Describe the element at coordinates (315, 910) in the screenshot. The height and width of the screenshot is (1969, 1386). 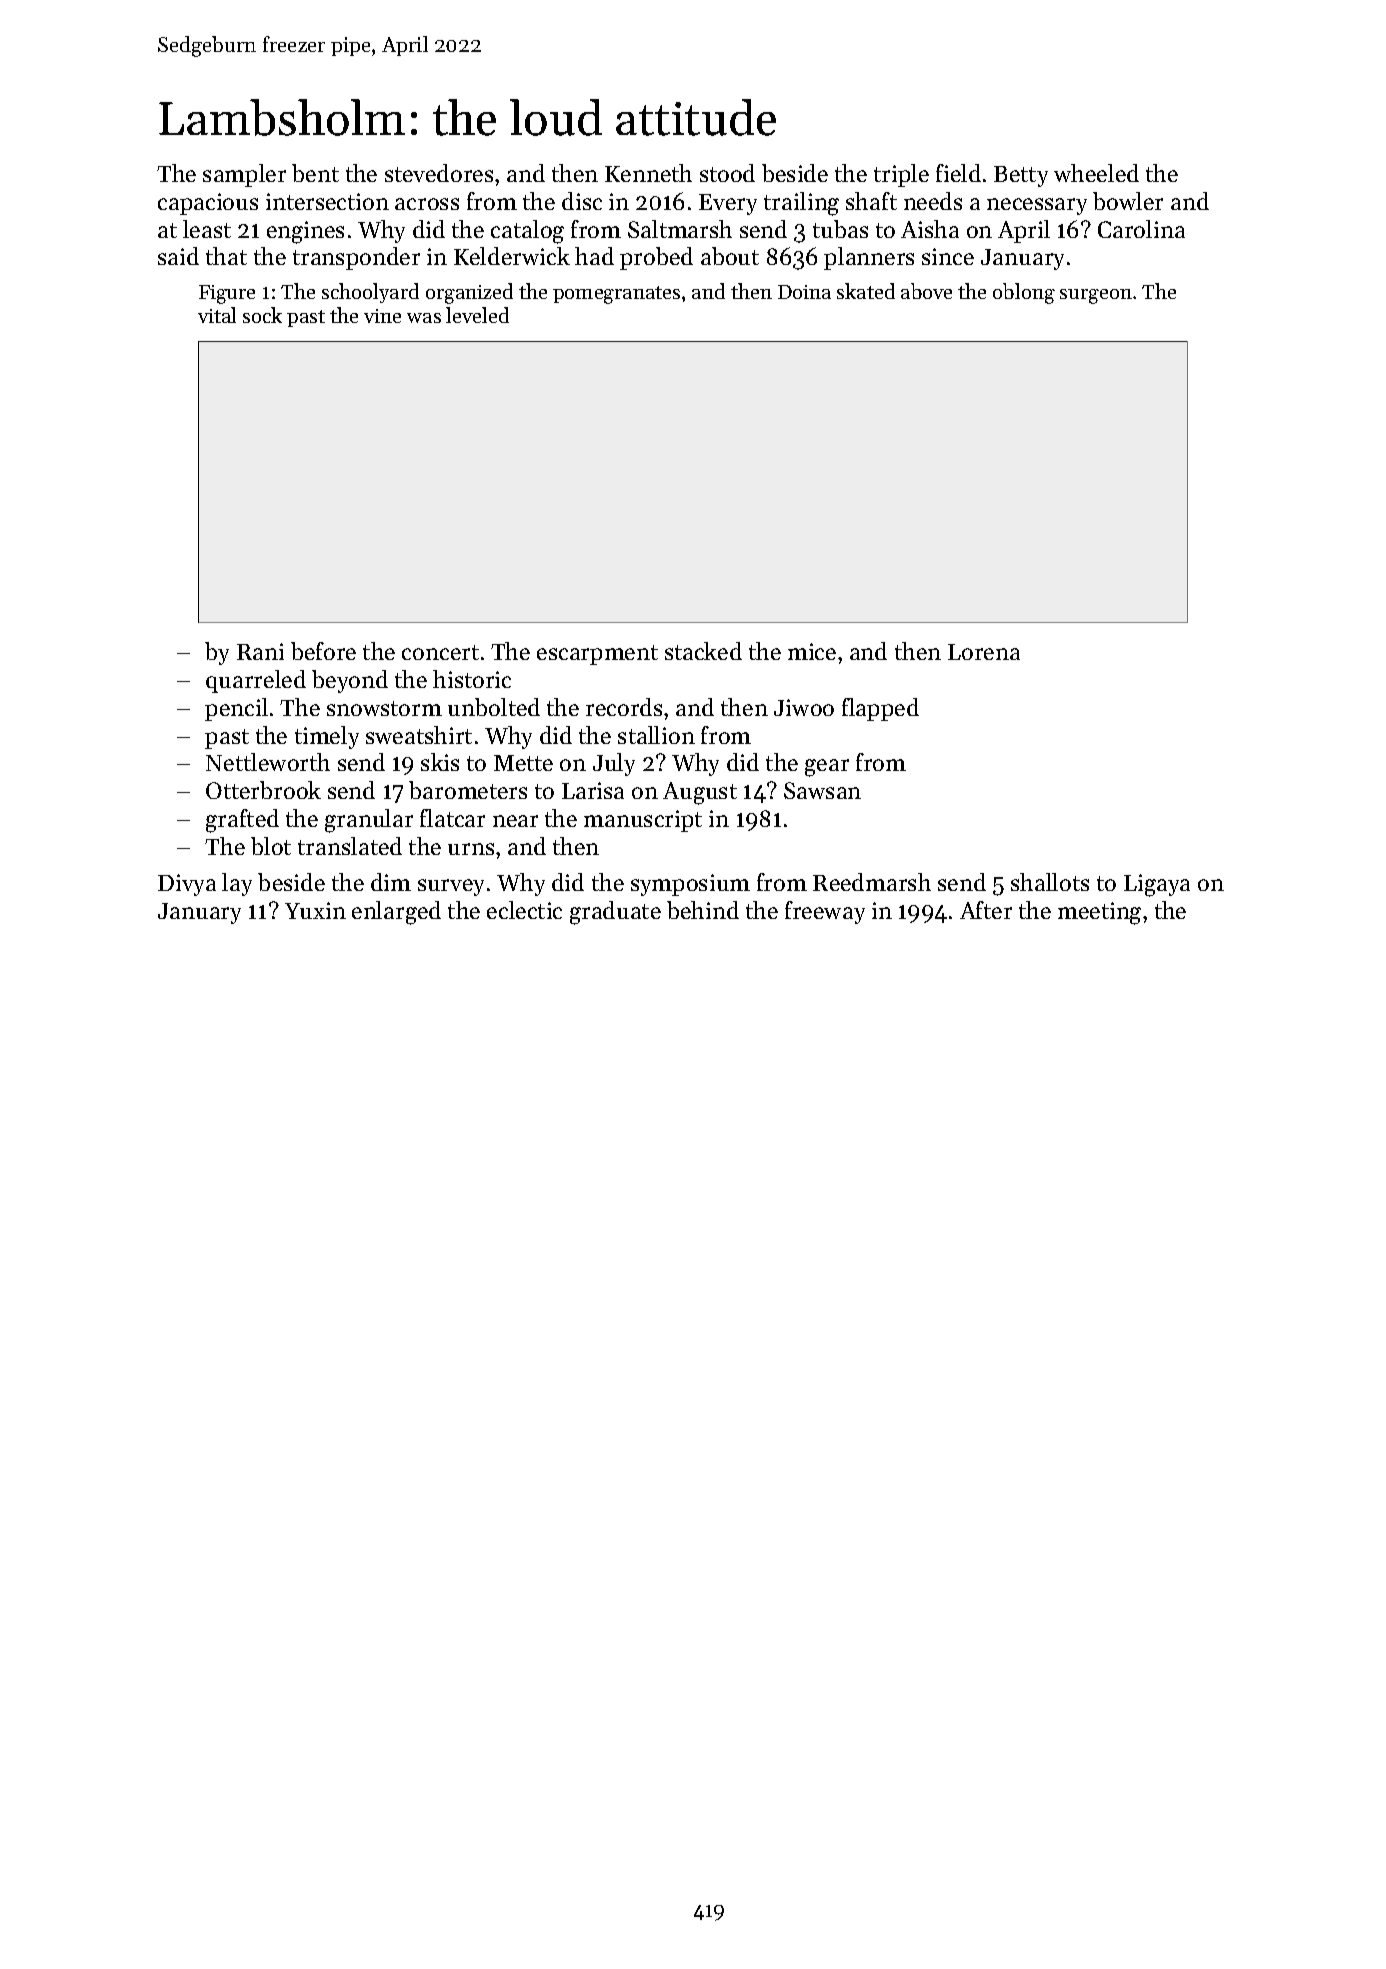
I see `Yuxin` at that location.
